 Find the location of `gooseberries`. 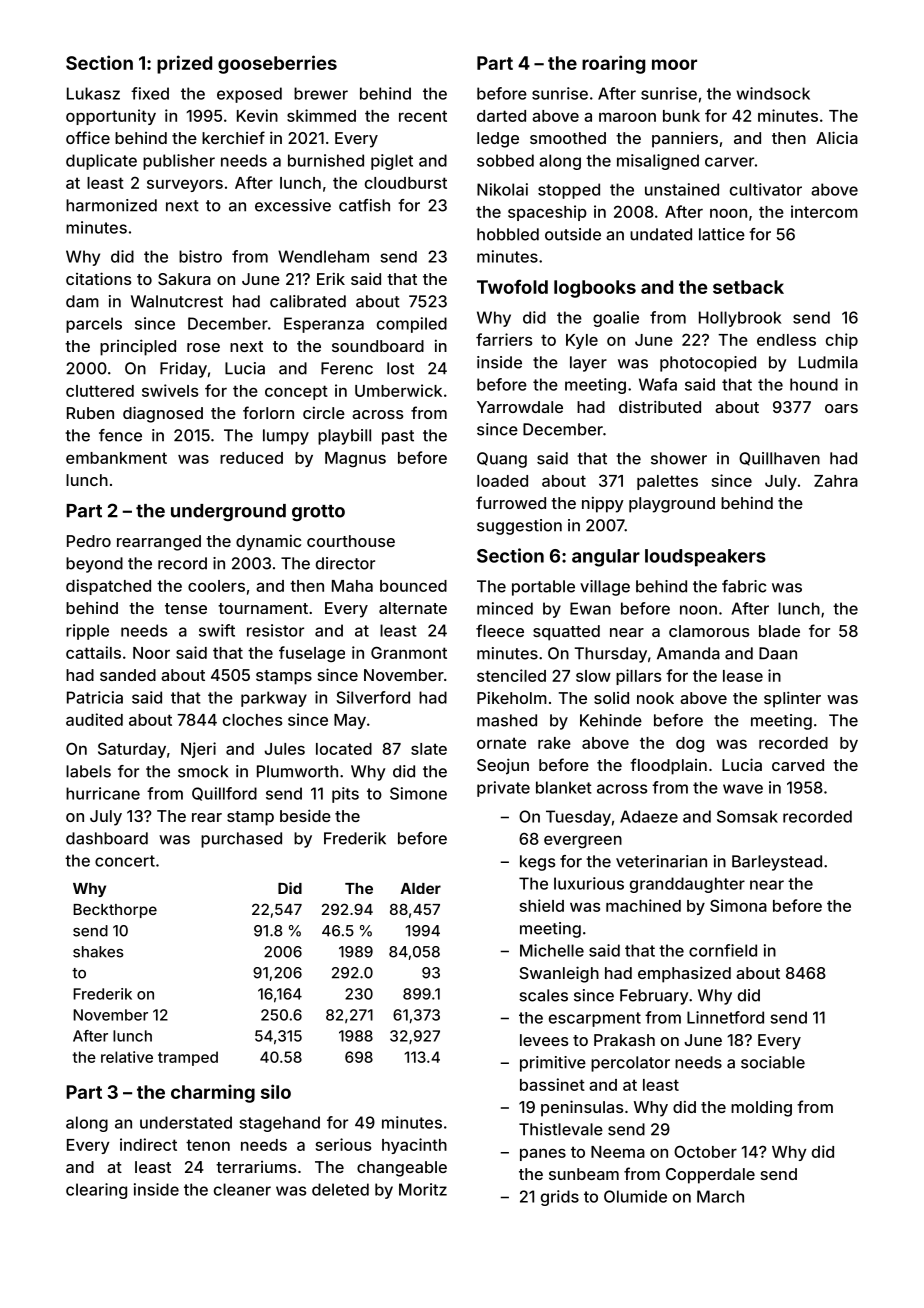

gooseberries is located at coordinates (277, 64).
